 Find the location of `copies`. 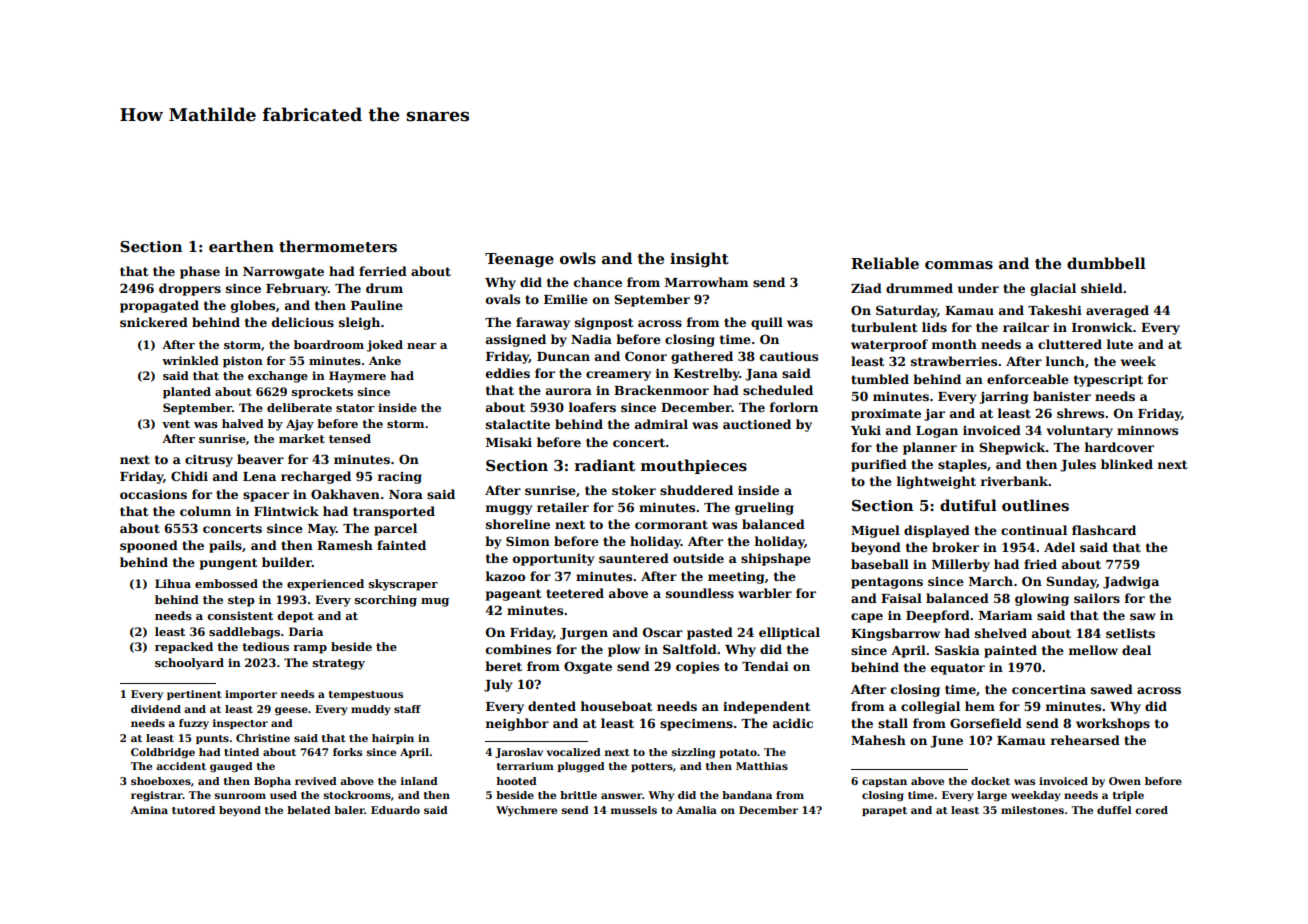

copies is located at coordinates (697, 668).
